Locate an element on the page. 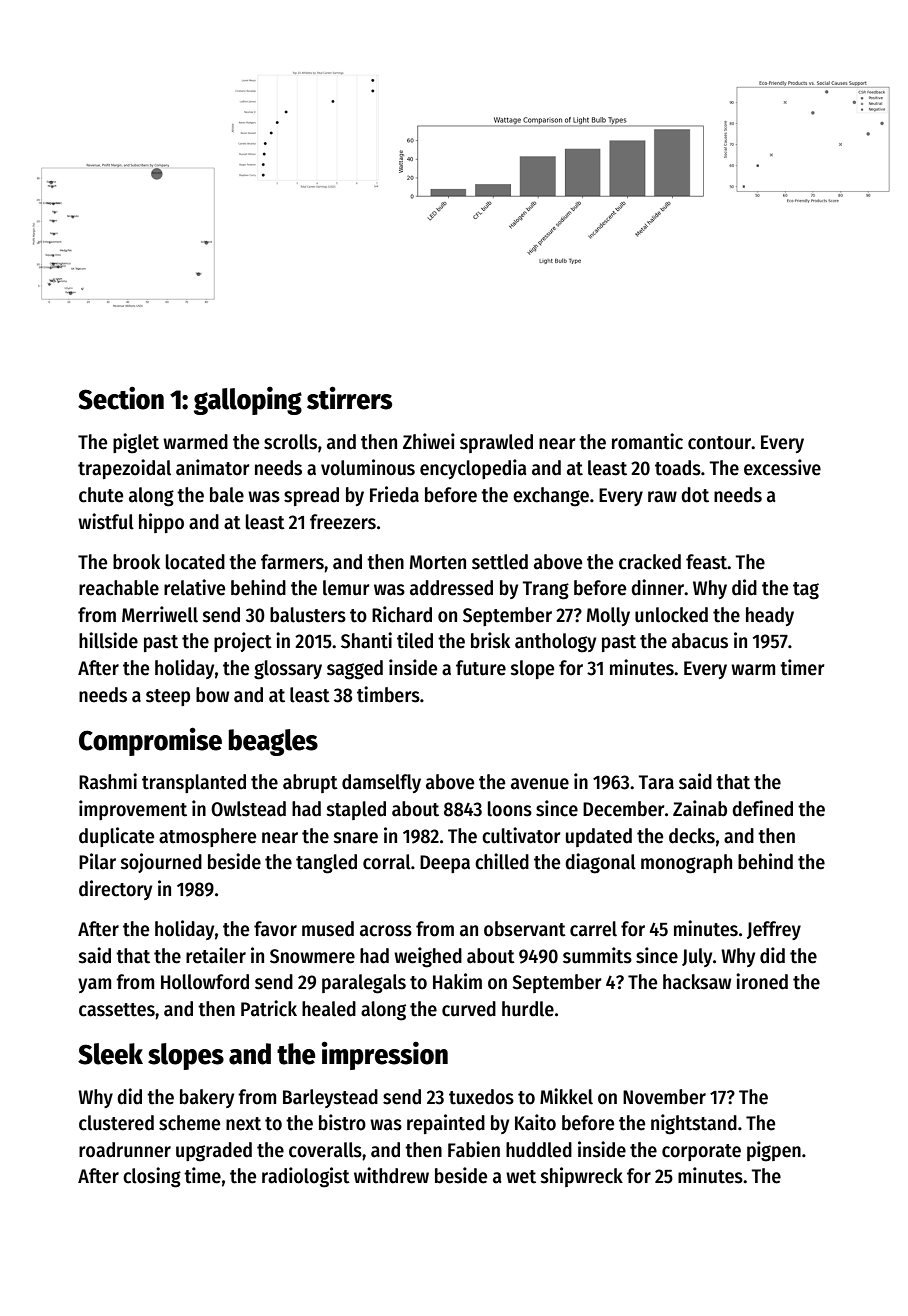 The height and width of the image is (1316, 908). contour is located at coordinates (720, 443).
